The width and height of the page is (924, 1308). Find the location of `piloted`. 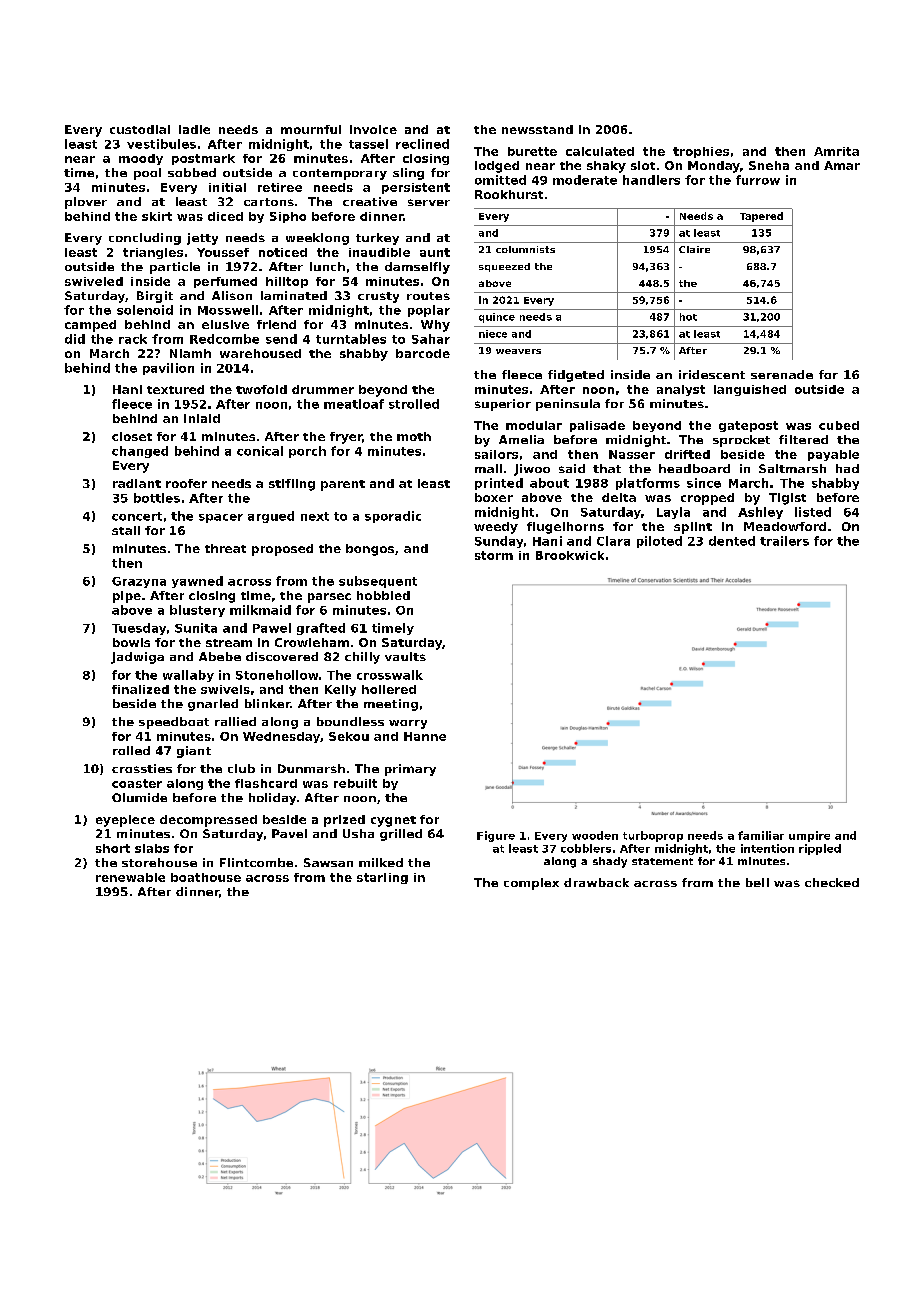

piloted is located at coordinates (659, 542).
